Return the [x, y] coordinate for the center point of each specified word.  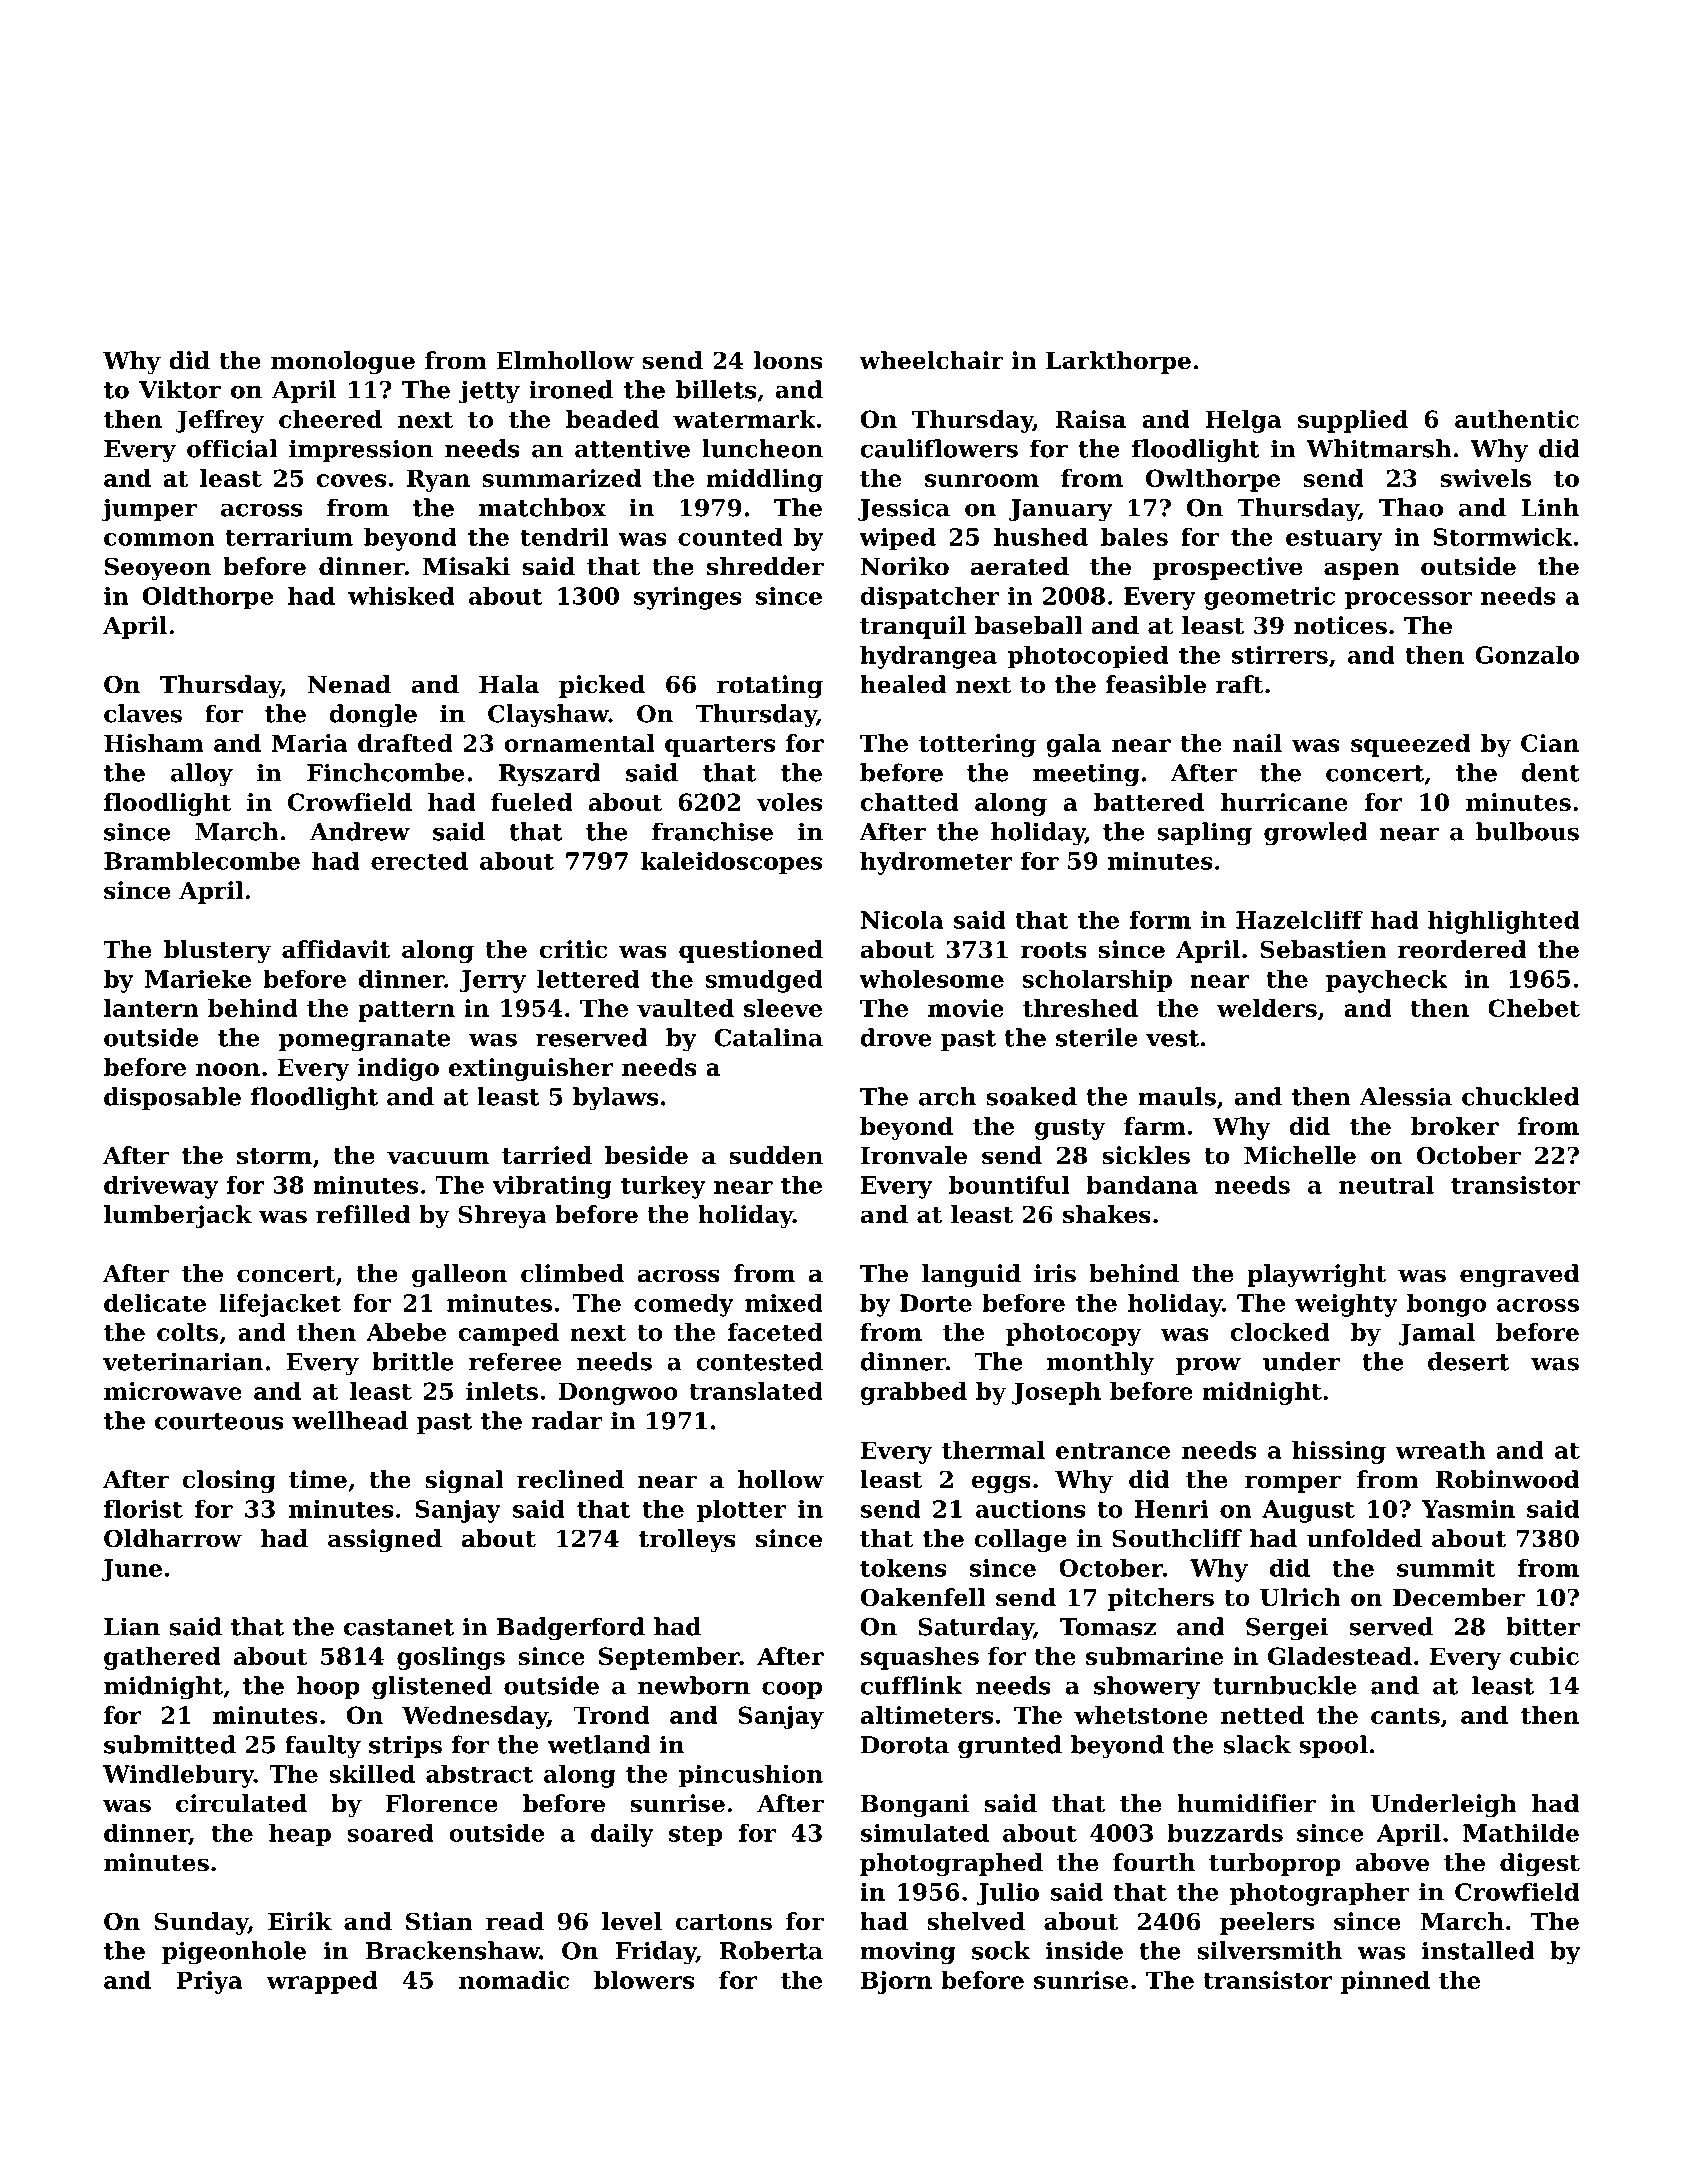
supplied [1353, 421]
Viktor [180, 389]
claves [143, 713]
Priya [209, 1982]
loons [788, 360]
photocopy [1074, 1334]
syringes [688, 598]
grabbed [913, 1393]
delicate [155, 1302]
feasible [1155, 684]
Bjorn [896, 1982]
